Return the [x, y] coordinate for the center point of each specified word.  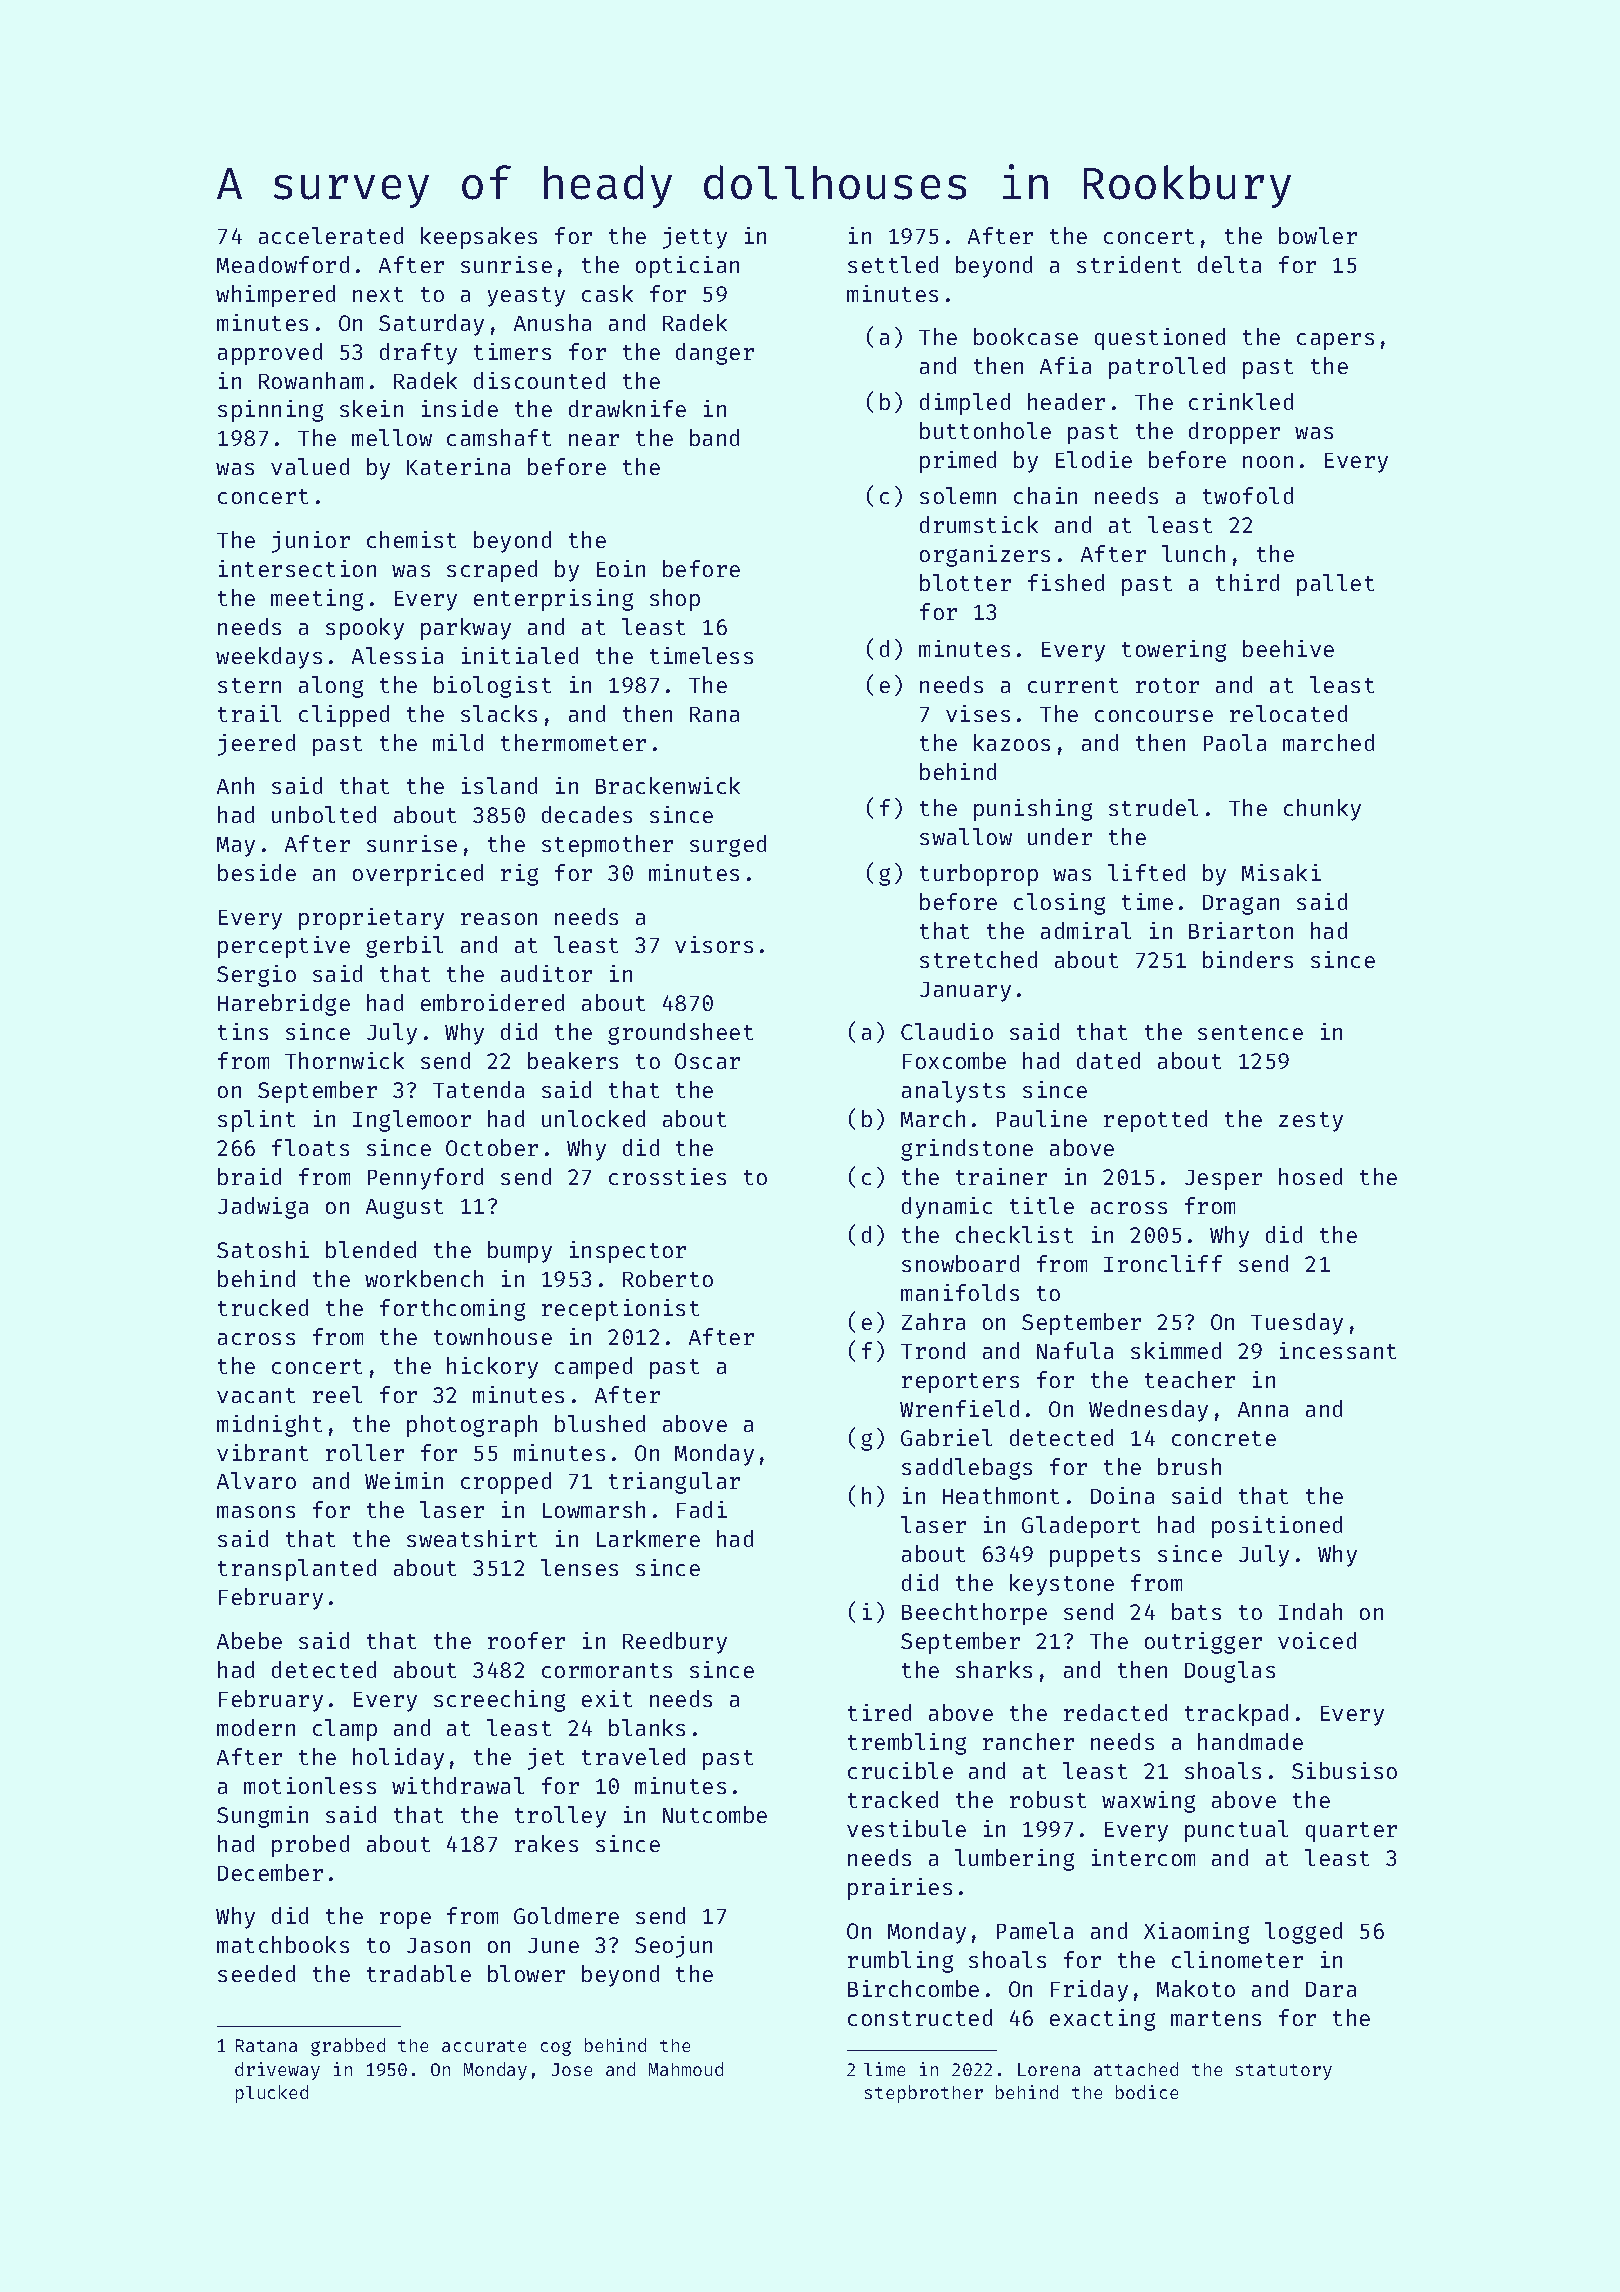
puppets [1095, 1557]
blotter [965, 582]
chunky [1322, 810]
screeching [499, 1701]
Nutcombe [715, 1814]
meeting [317, 600]
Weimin [404, 1480]
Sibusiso [1344, 1770]
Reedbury [675, 1643]
